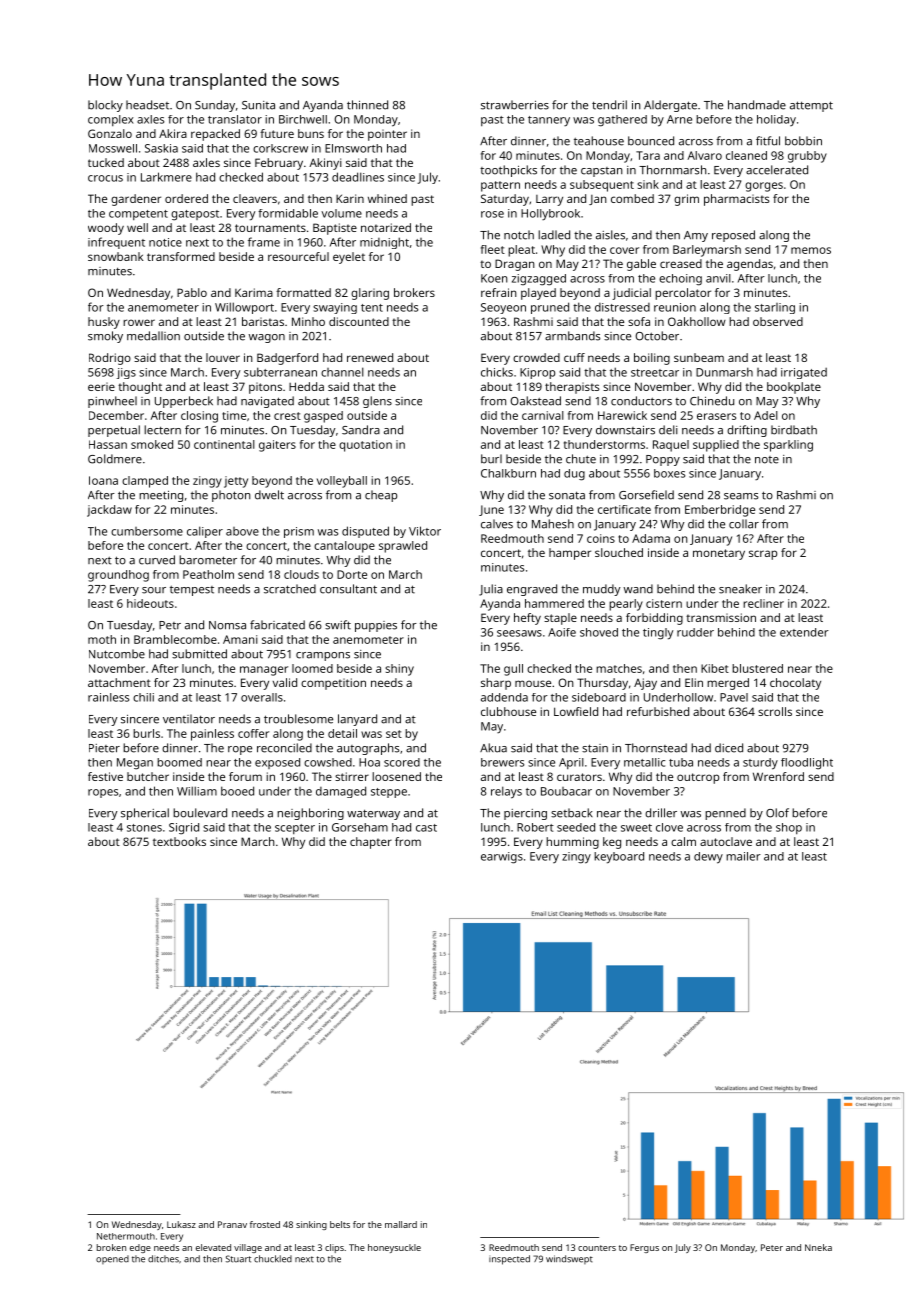 The image size is (924, 1308). Describe the element at coordinates (163, 1259) in the page. I see `ditches` at that location.
